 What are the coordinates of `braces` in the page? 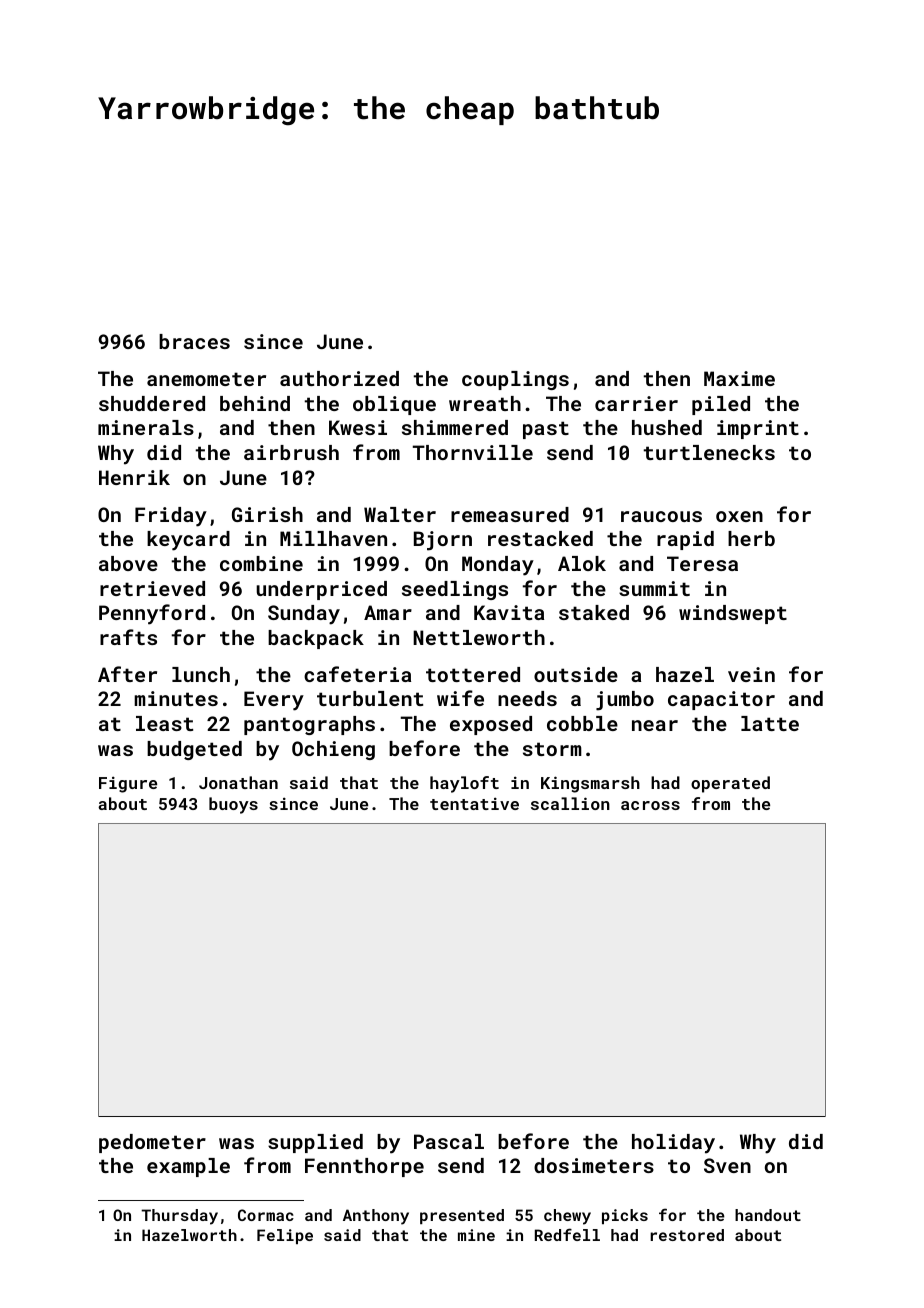 It's located at (194, 341).
